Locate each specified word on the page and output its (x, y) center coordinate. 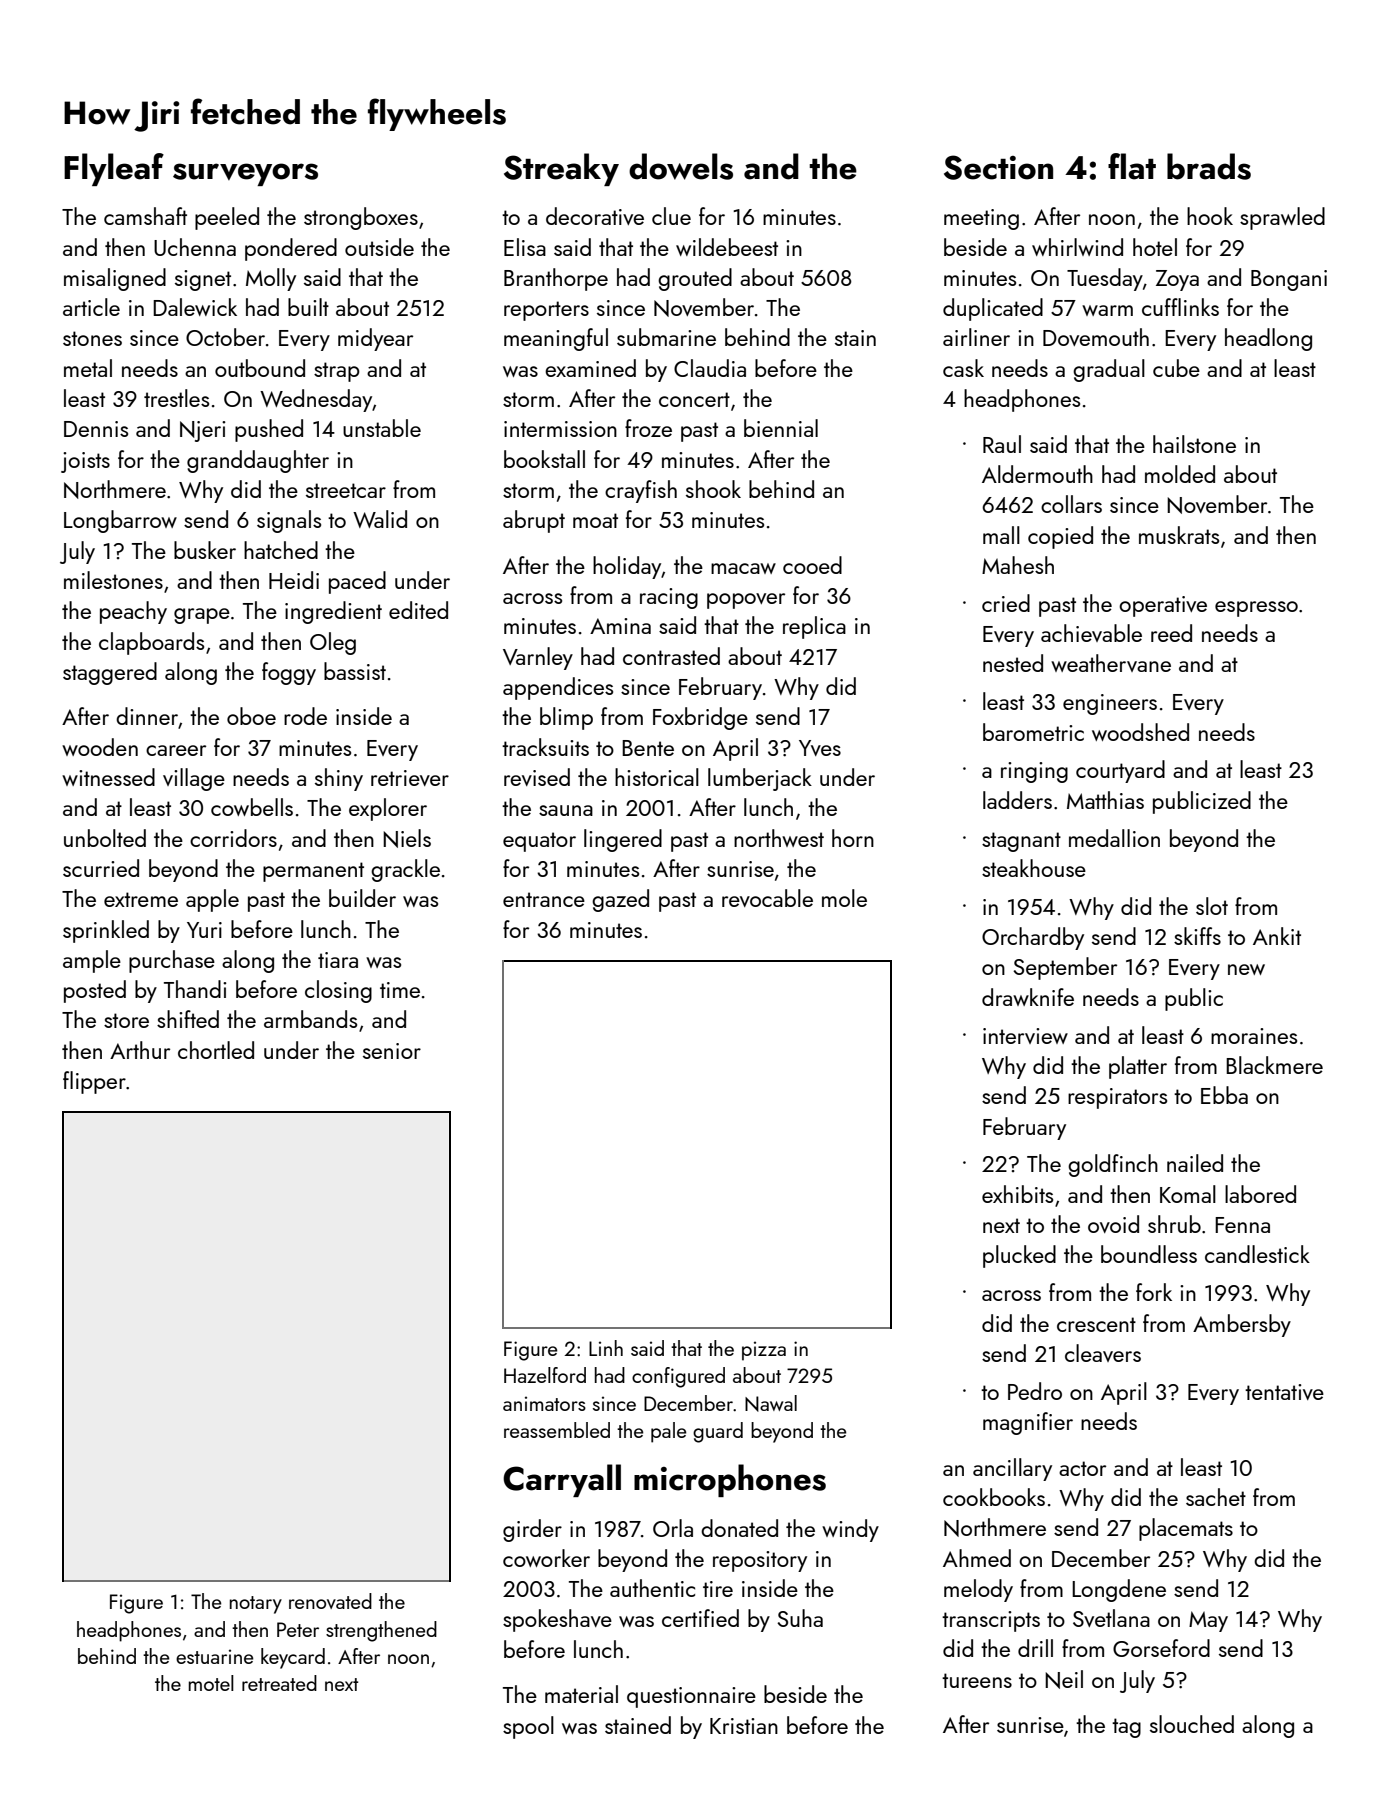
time (400, 990)
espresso (1256, 609)
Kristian (744, 1726)
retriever (410, 778)
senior (392, 1051)
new (1246, 969)
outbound (260, 368)
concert (694, 399)
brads (1209, 166)
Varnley (538, 658)
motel (211, 1683)
